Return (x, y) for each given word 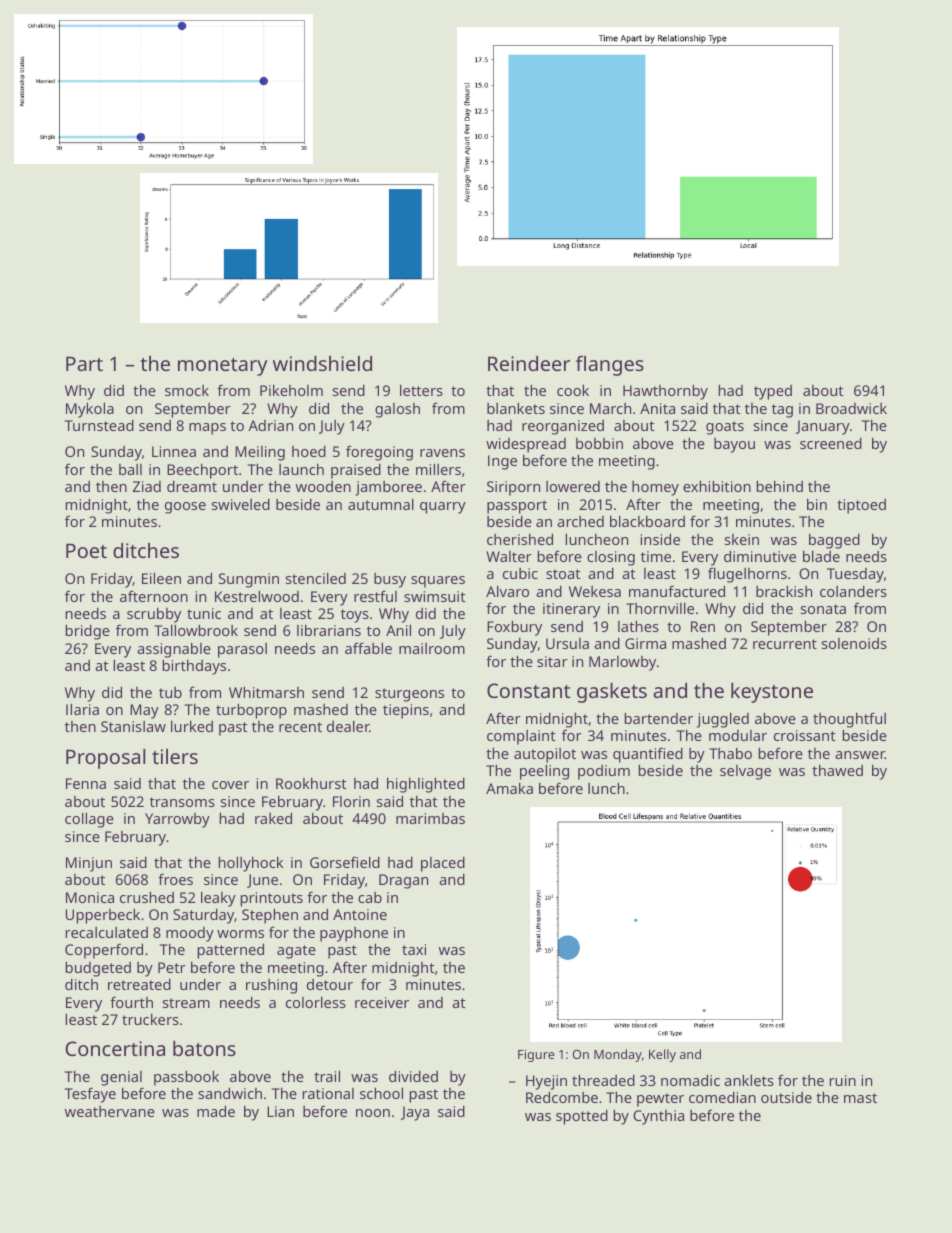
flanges (610, 366)
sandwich (230, 1093)
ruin (843, 1080)
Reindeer (529, 363)
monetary (222, 367)
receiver (382, 1002)
